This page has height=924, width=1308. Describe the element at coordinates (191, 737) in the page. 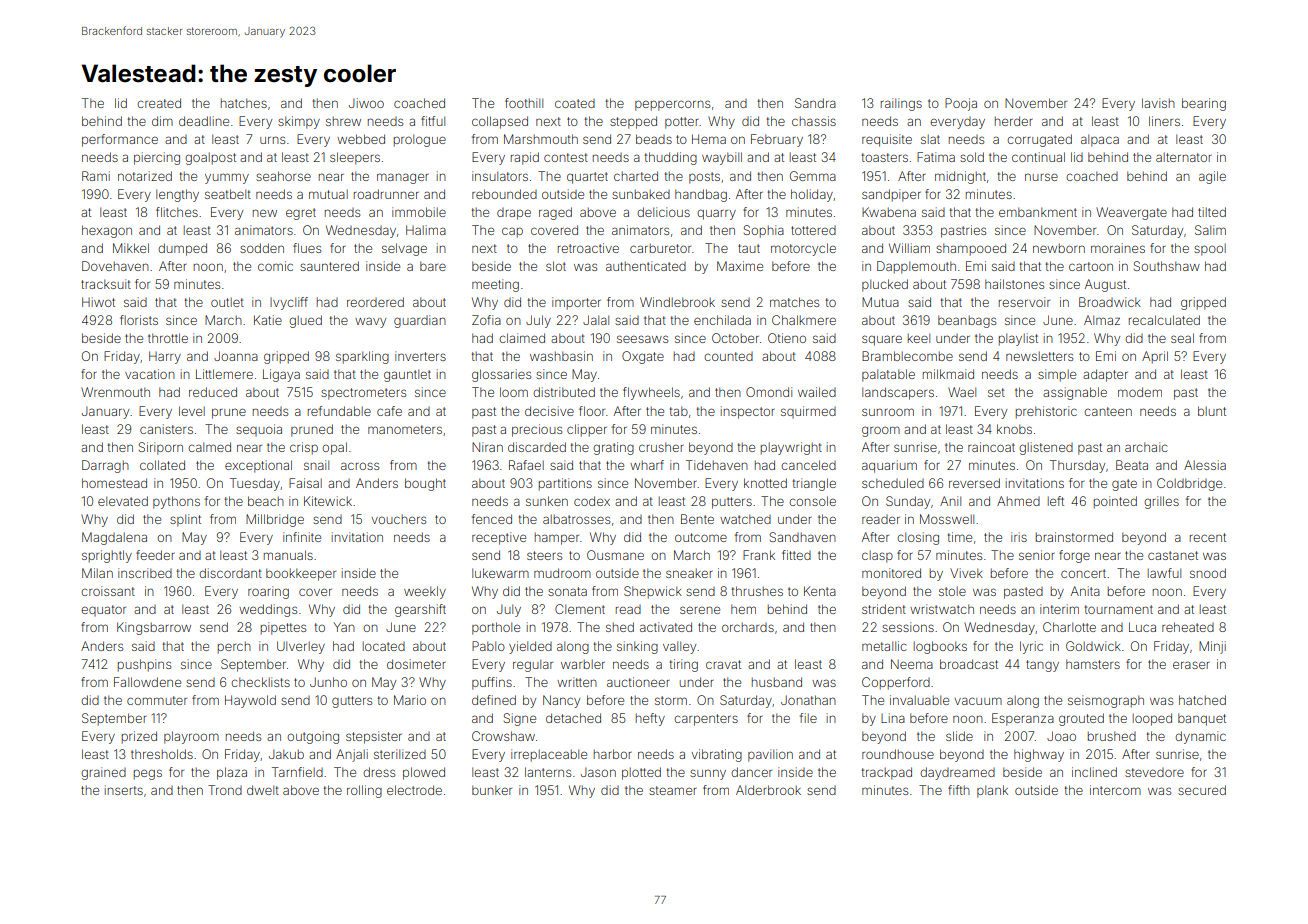

I see `playroom` at that location.
